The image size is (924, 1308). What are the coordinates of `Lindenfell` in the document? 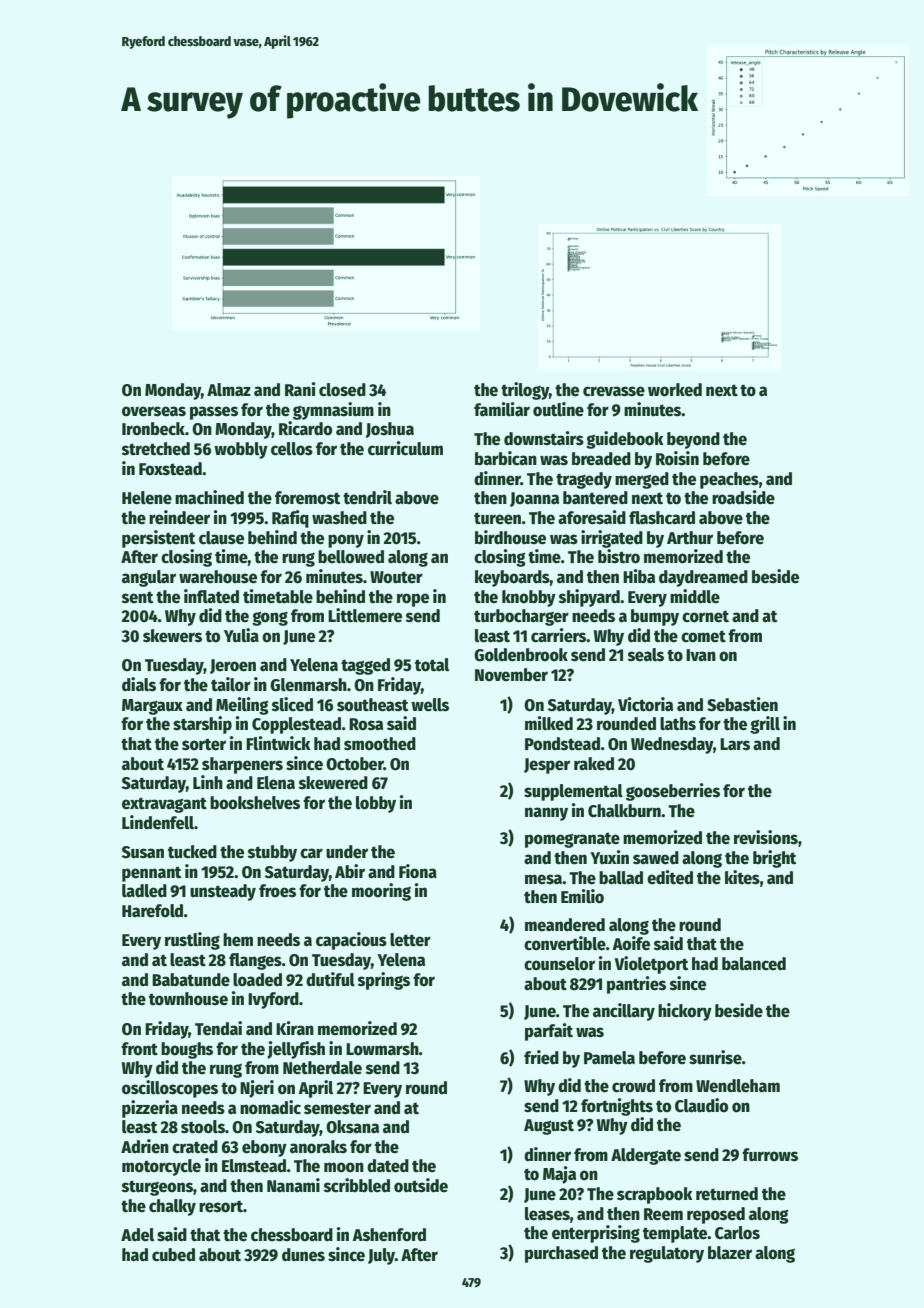 It's located at (158, 822).
